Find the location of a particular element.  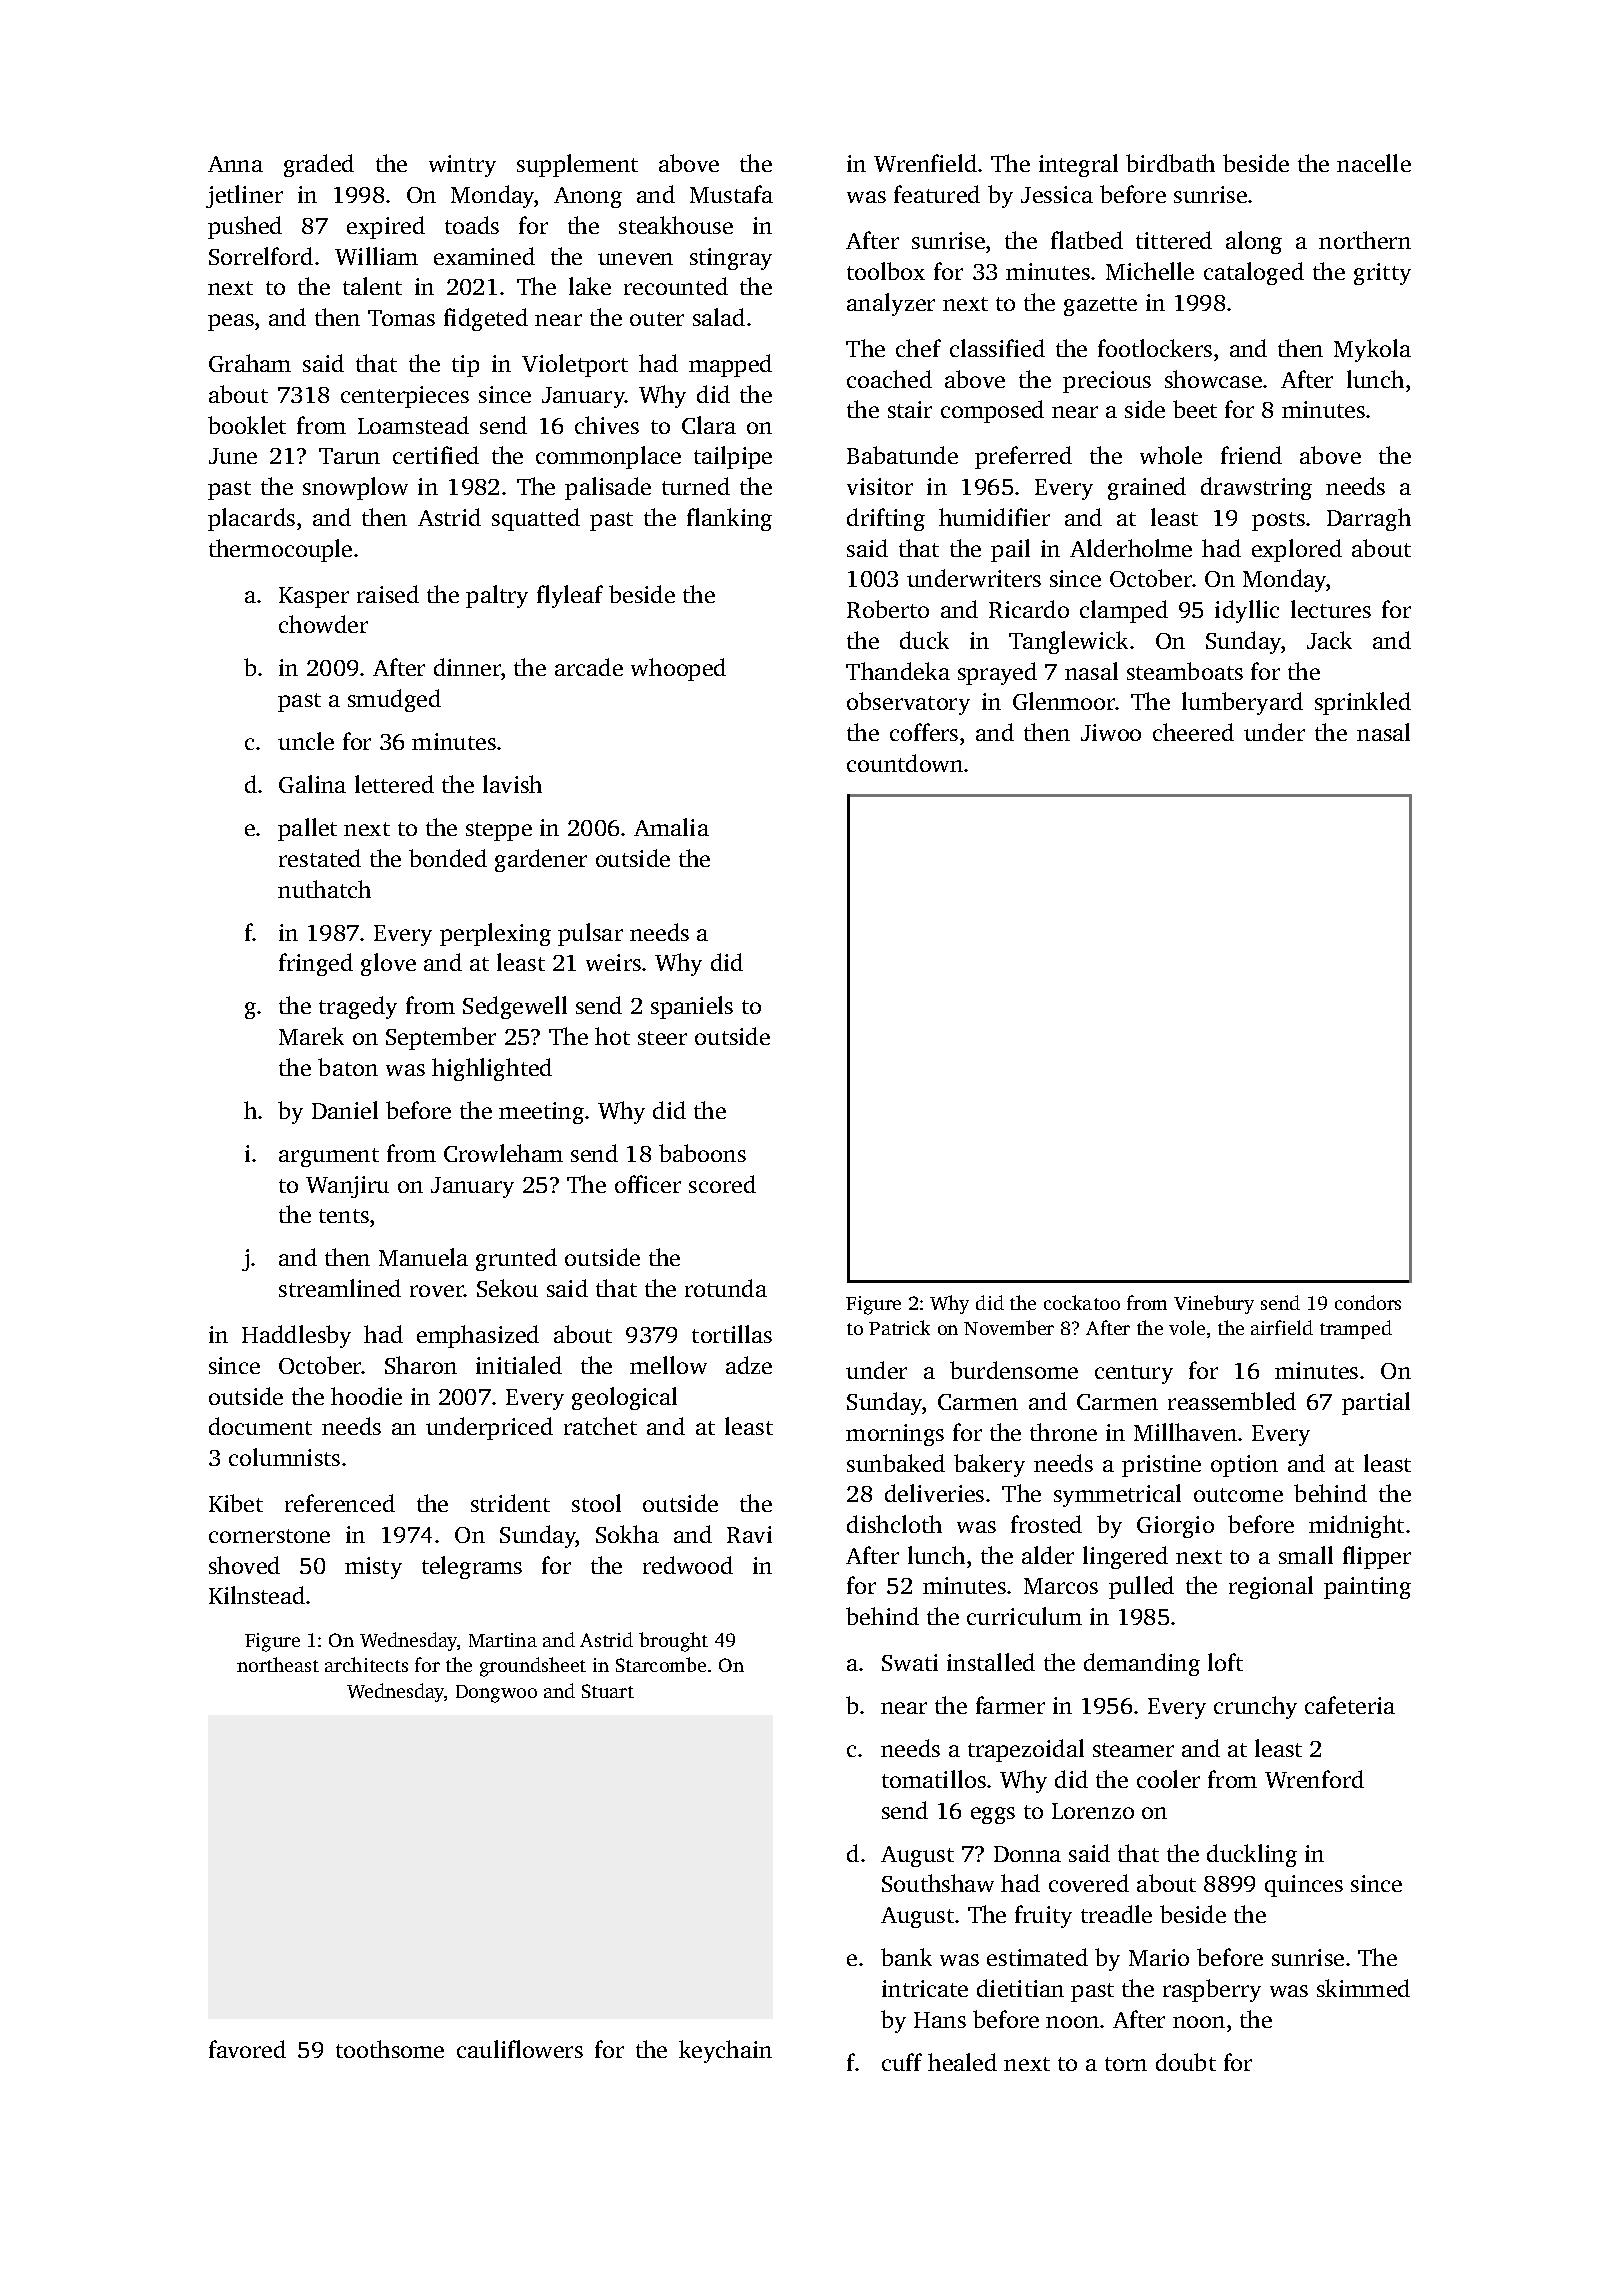

doubt is located at coordinates (1186, 2062).
